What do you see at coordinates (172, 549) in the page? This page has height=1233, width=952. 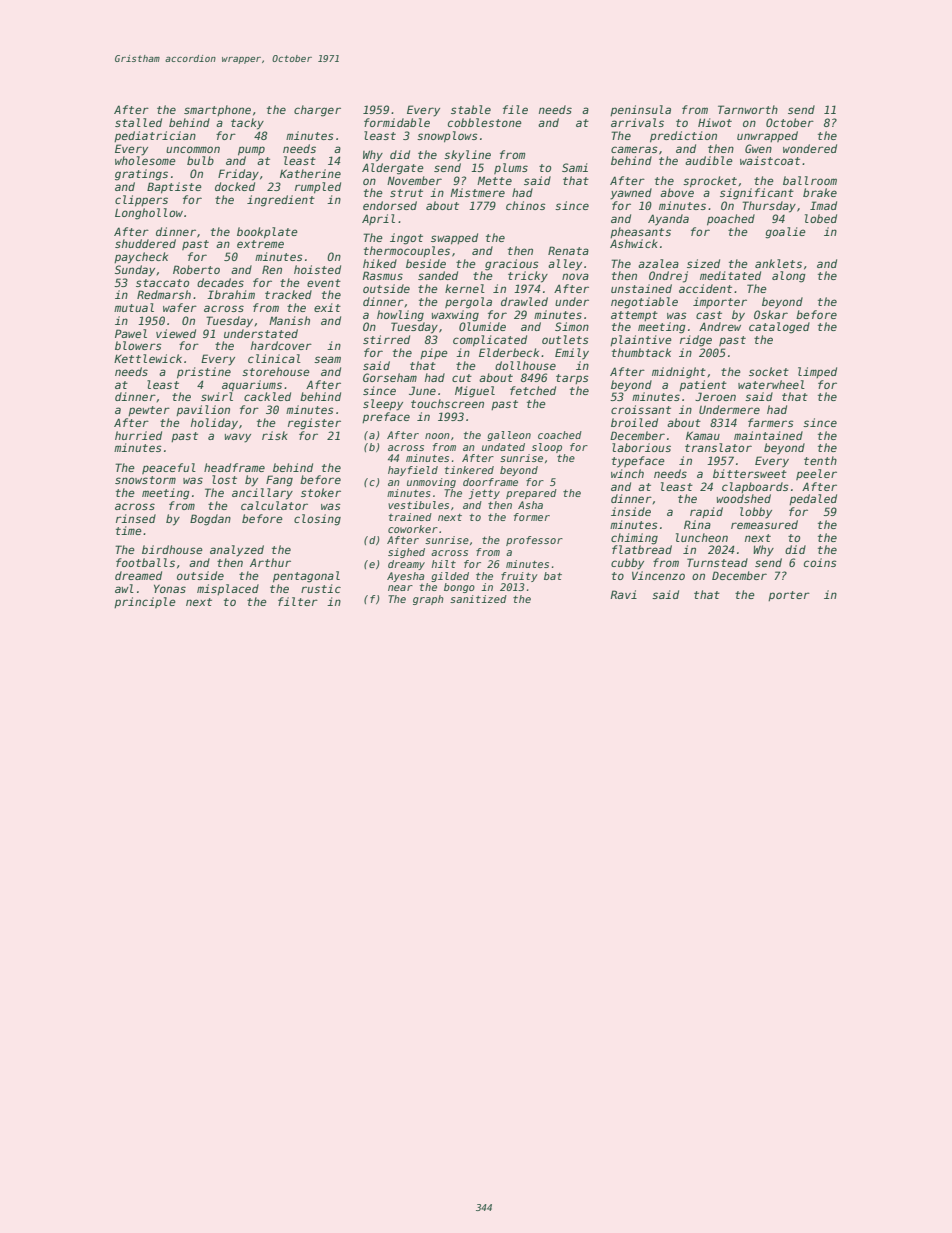 I see `birdhouse` at bounding box center [172, 549].
